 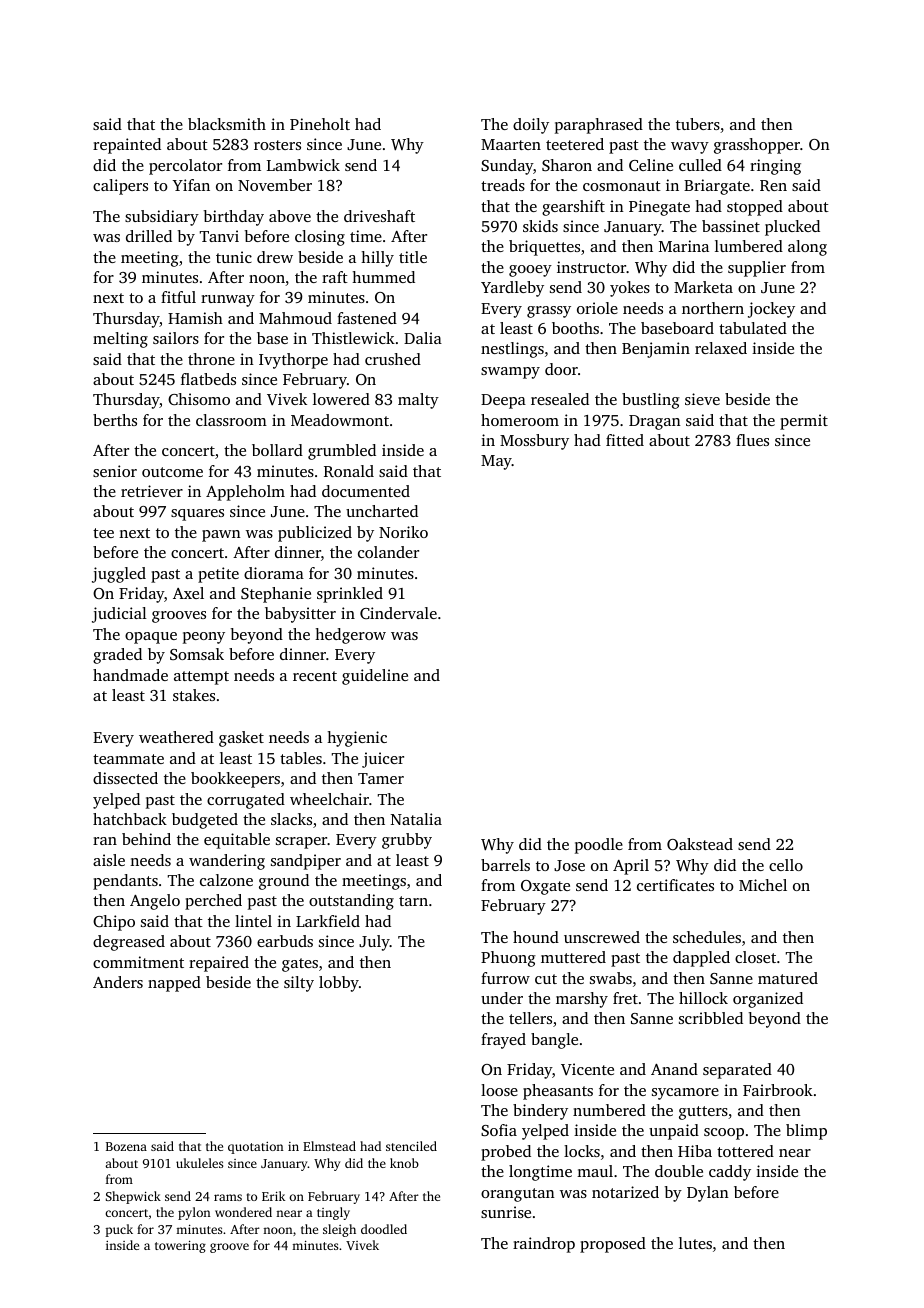 I want to click on poodle, so click(x=599, y=846).
